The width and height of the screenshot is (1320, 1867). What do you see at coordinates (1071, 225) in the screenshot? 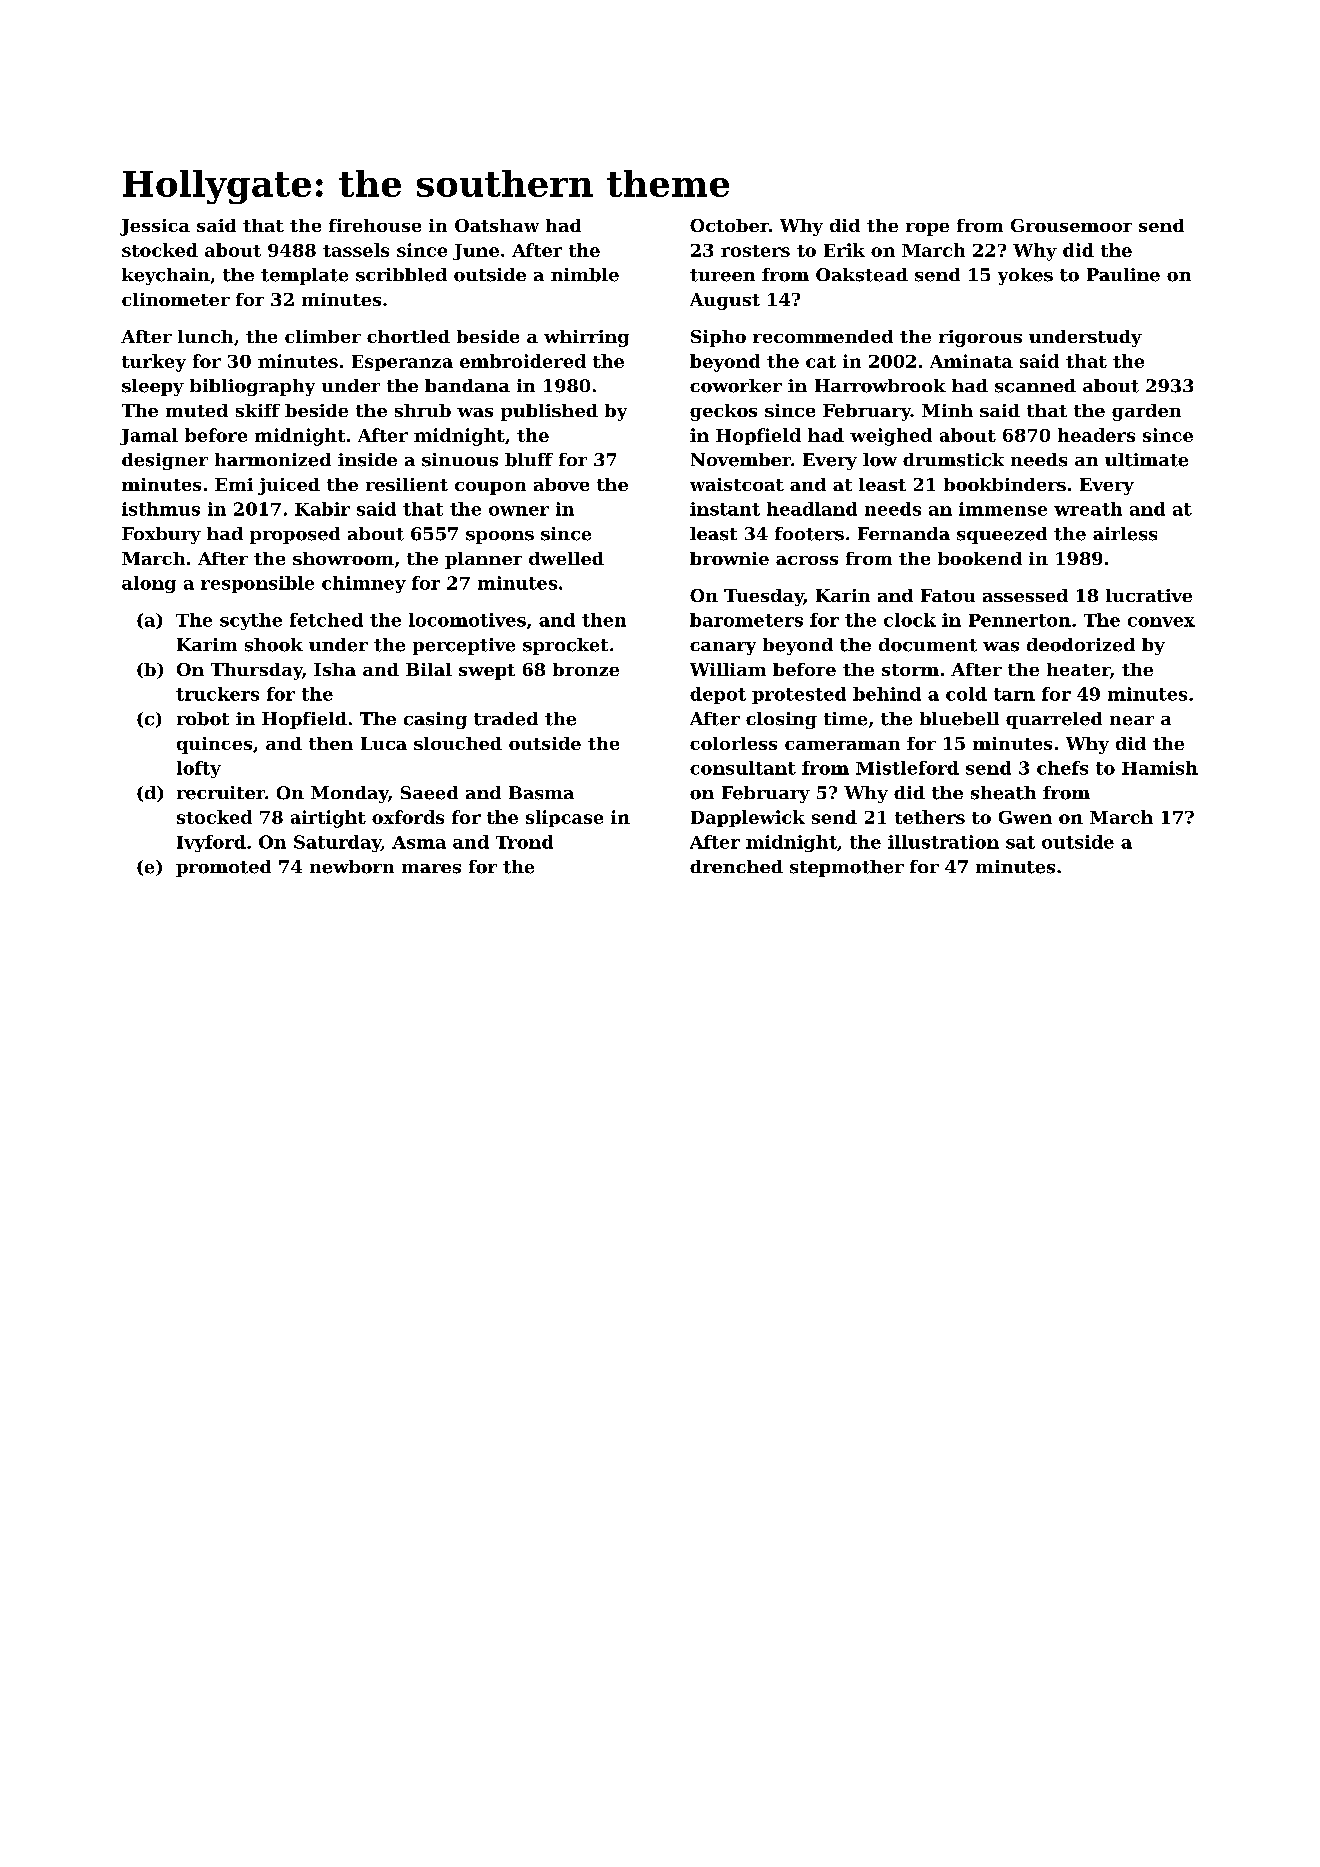
I see `Grousemoor` at bounding box center [1071, 225].
